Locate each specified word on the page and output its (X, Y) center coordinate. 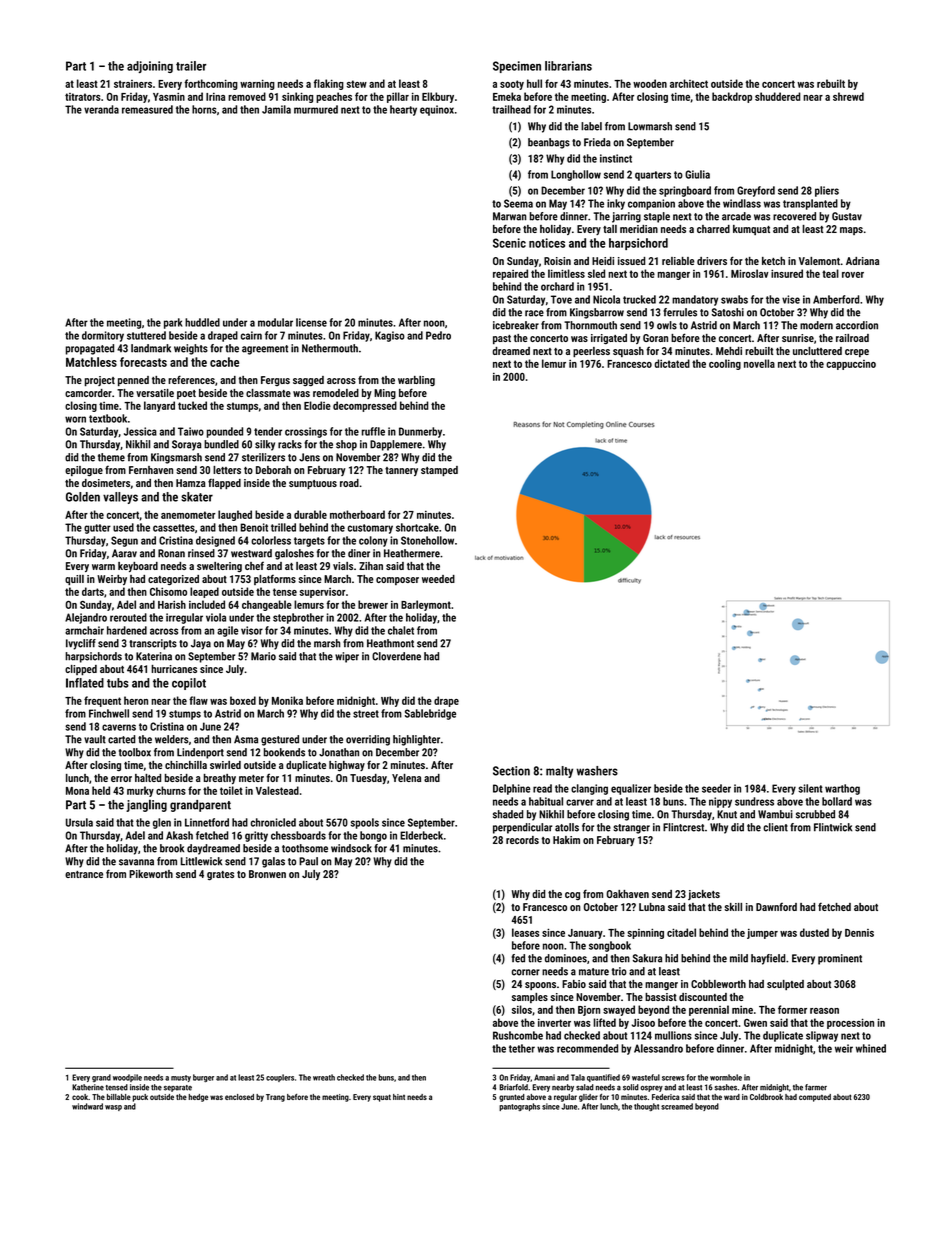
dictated (672, 363)
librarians (568, 66)
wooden (650, 83)
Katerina (154, 656)
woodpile (127, 1078)
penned (133, 381)
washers (597, 771)
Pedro (438, 335)
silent (810, 788)
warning (257, 84)
